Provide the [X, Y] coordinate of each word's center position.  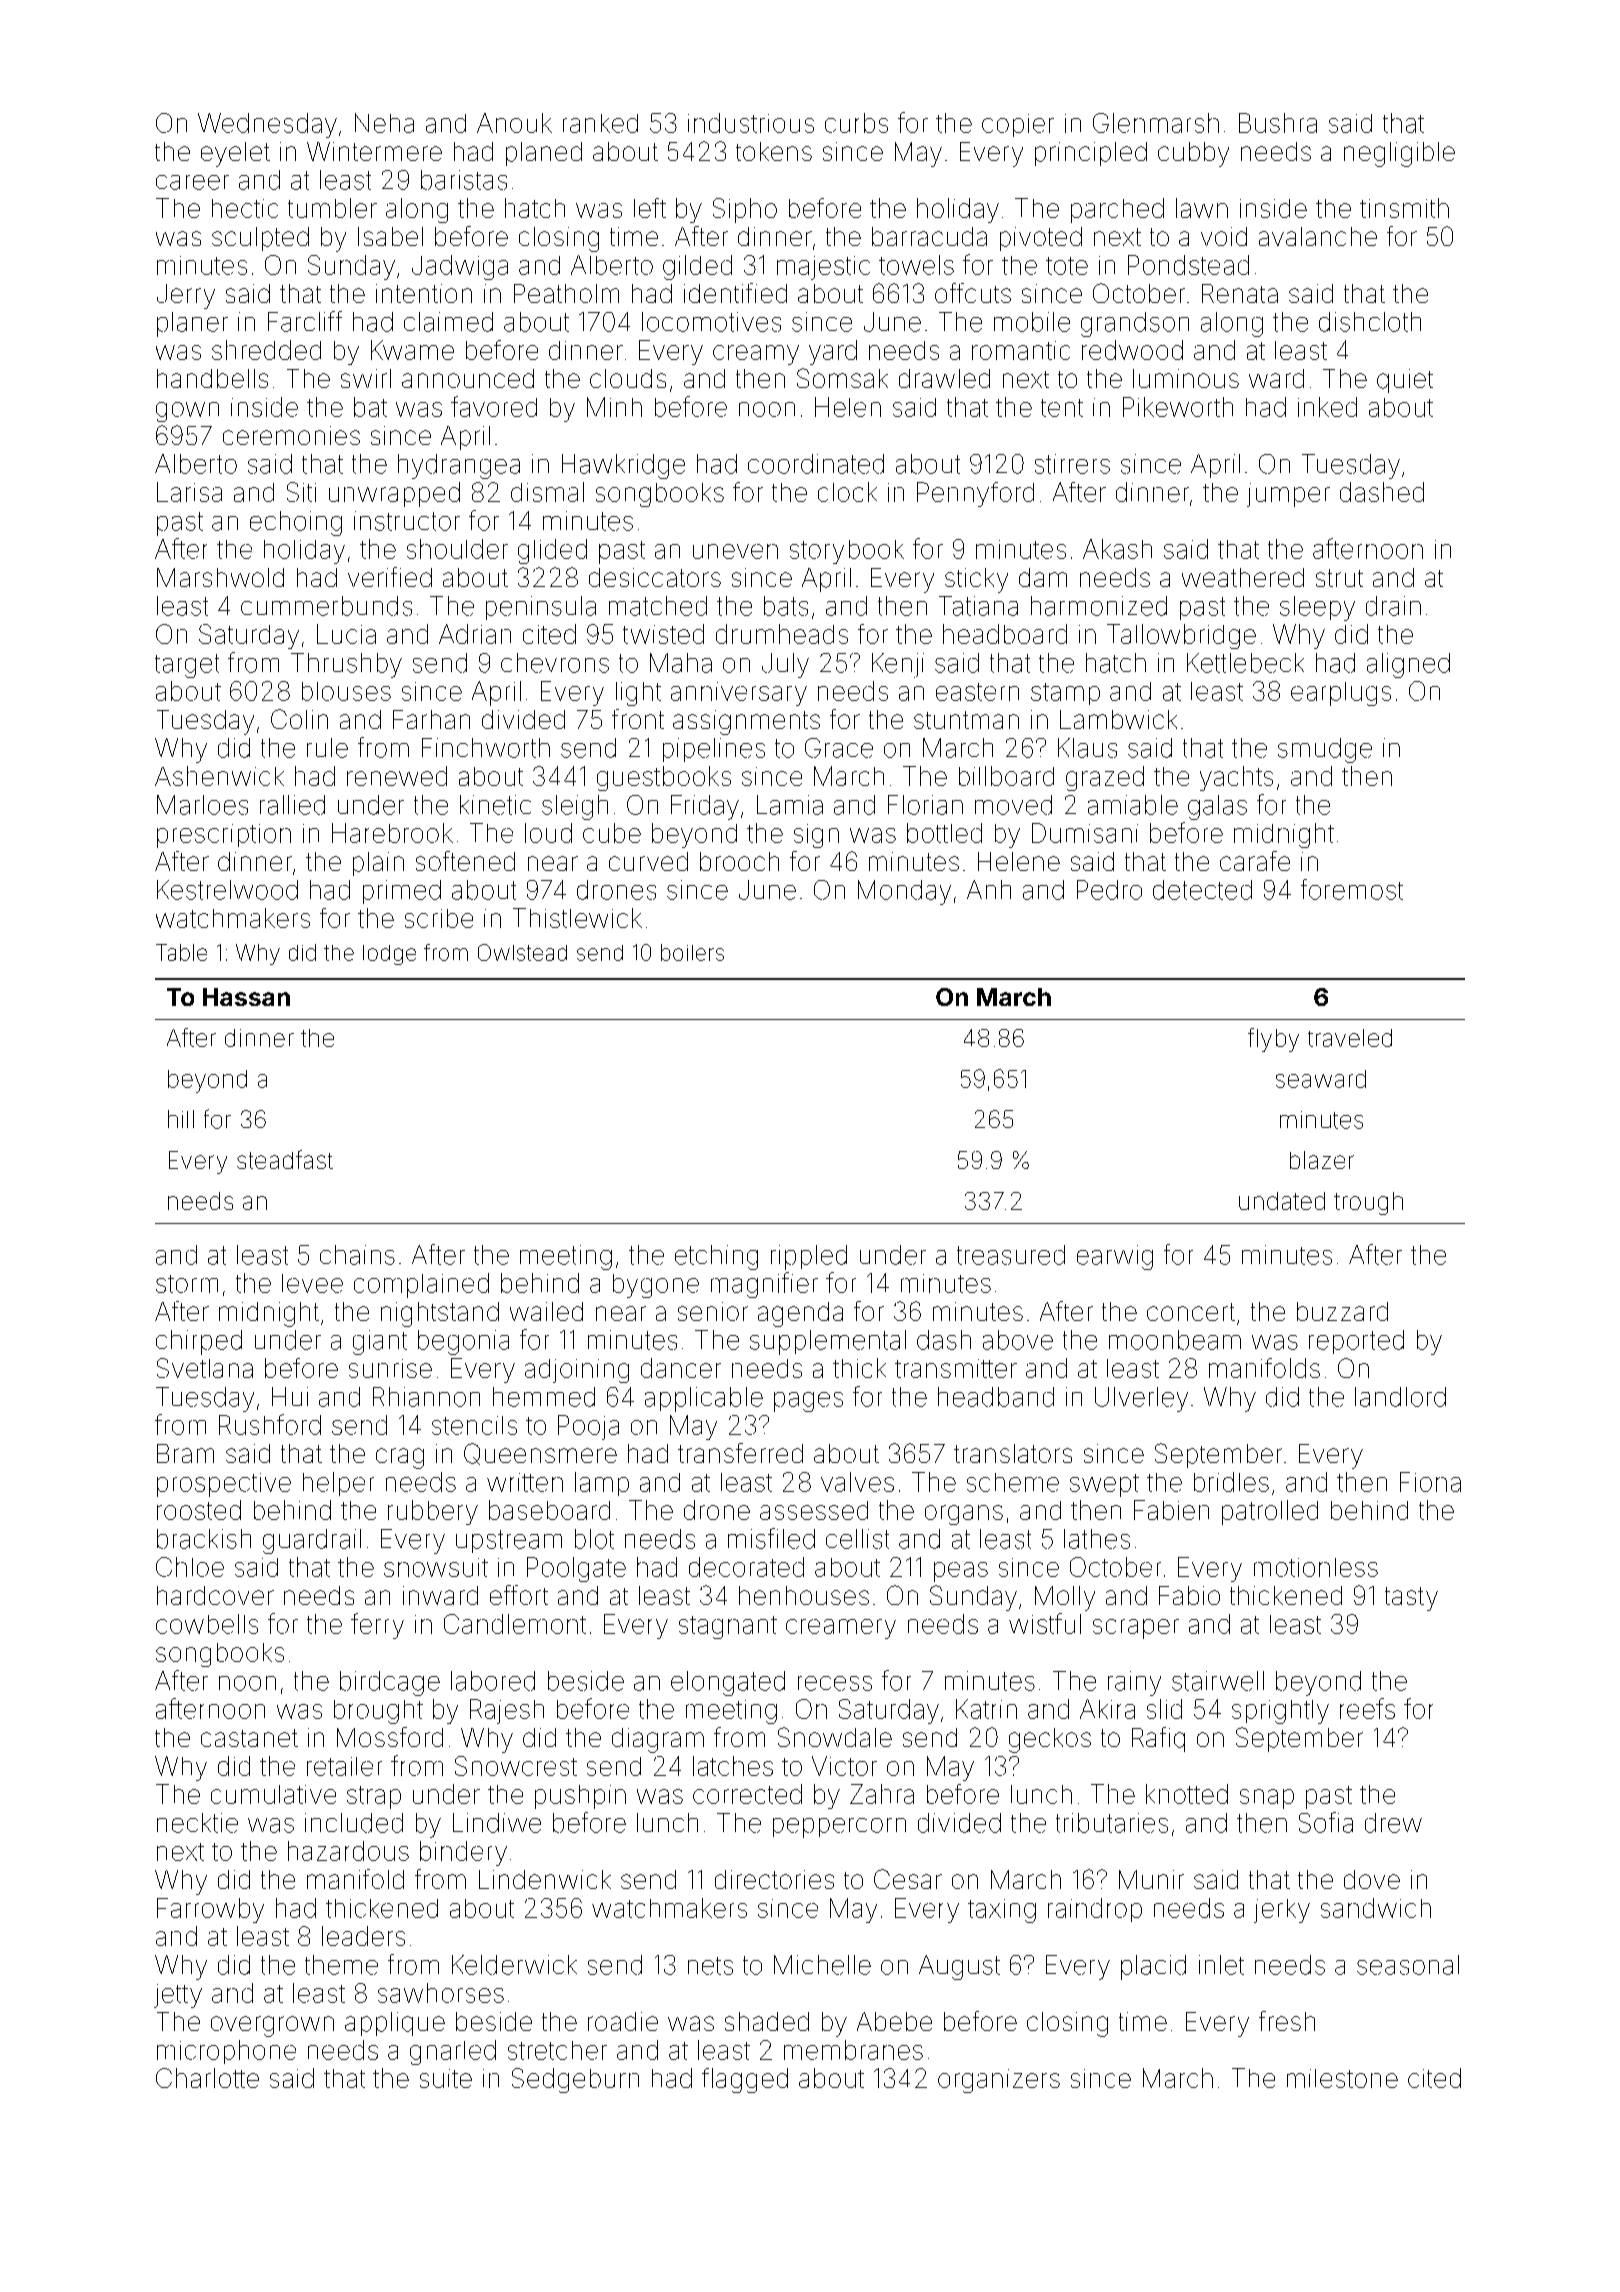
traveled [1350, 1038]
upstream [509, 1541]
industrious [751, 123]
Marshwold [220, 577]
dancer [681, 1368]
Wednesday [267, 125]
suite [446, 2078]
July [785, 665]
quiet [1405, 381]
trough [1368, 1203]
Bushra [1278, 123]
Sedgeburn [575, 2080]
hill [181, 1119]
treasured [1011, 1255]
